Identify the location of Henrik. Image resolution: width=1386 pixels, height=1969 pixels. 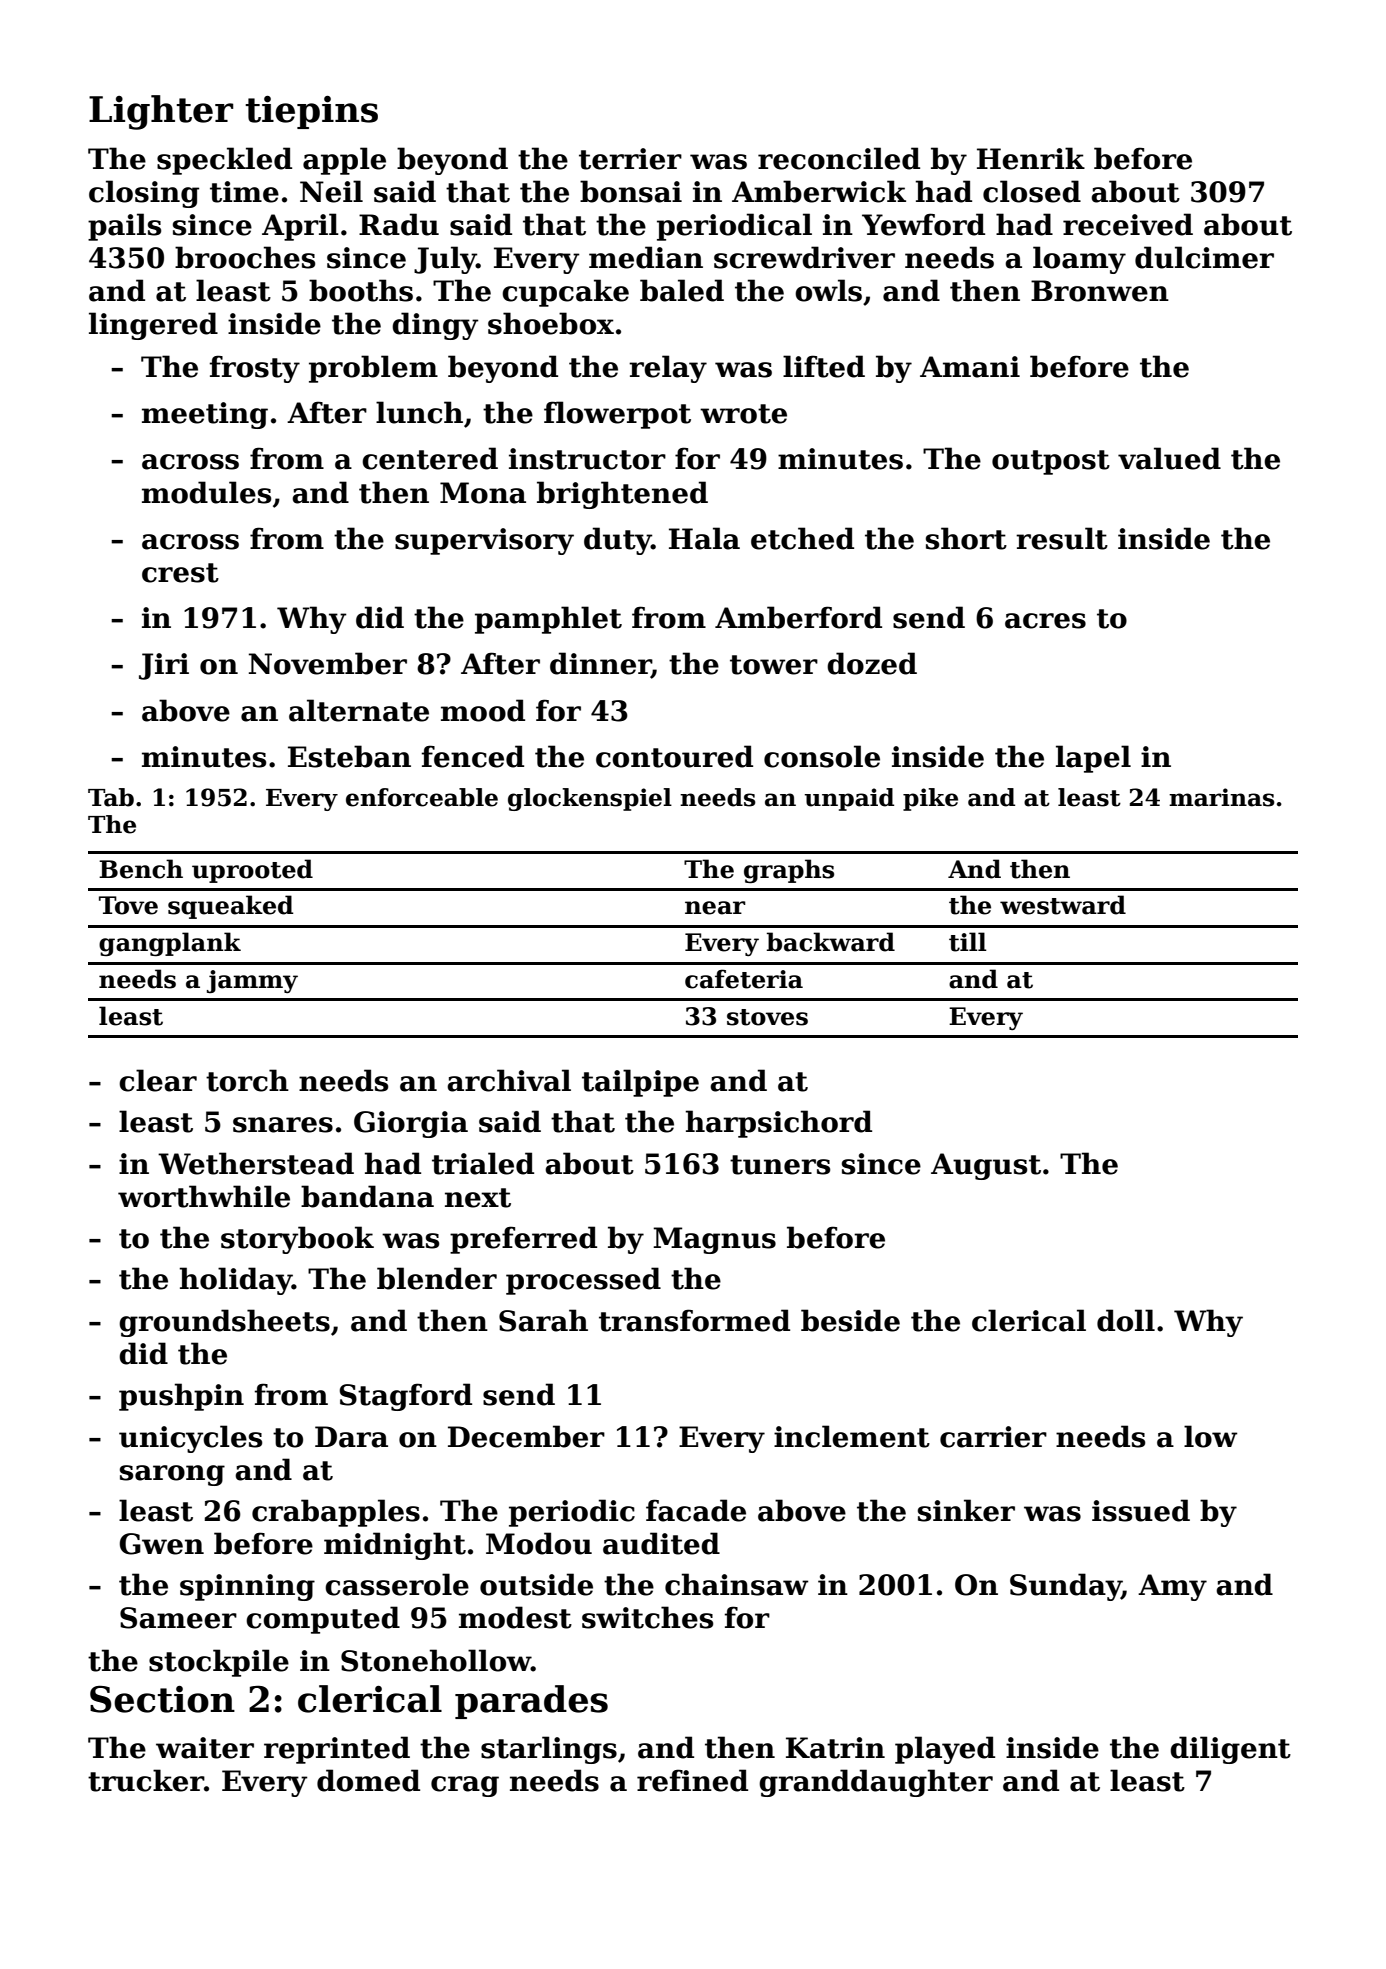
(1031, 158).
